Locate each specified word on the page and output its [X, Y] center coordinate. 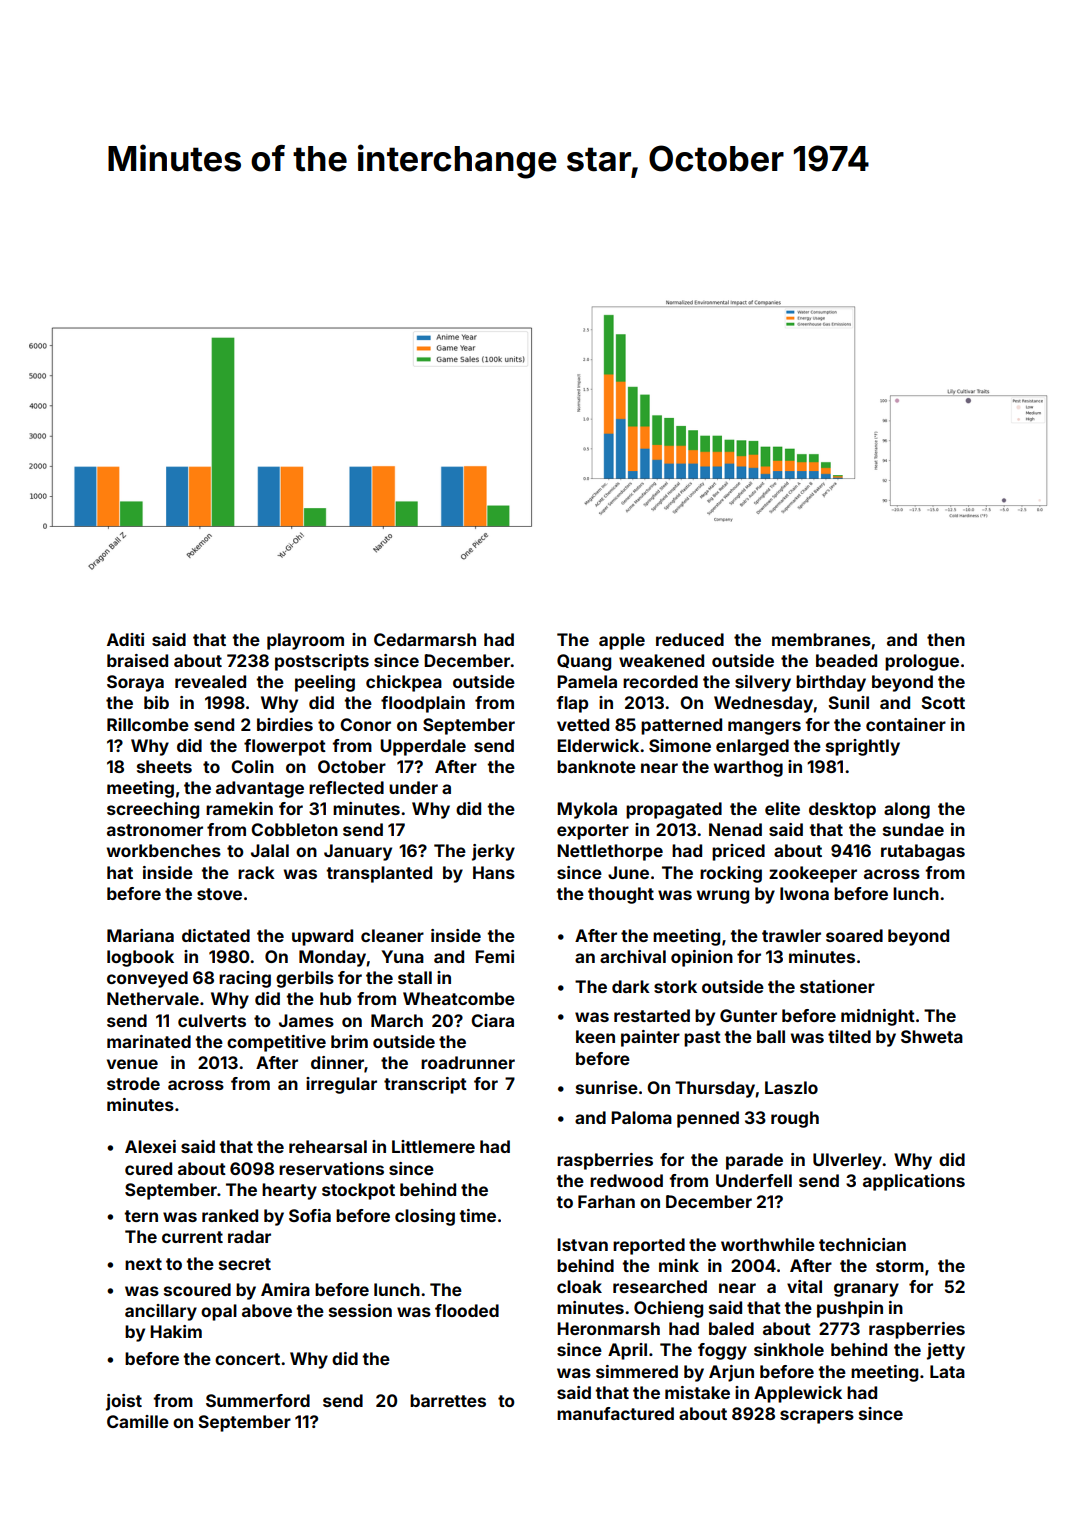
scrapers [817, 1417]
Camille [138, 1421]
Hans [494, 872]
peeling [325, 683]
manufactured [615, 1413]
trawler [791, 935]
